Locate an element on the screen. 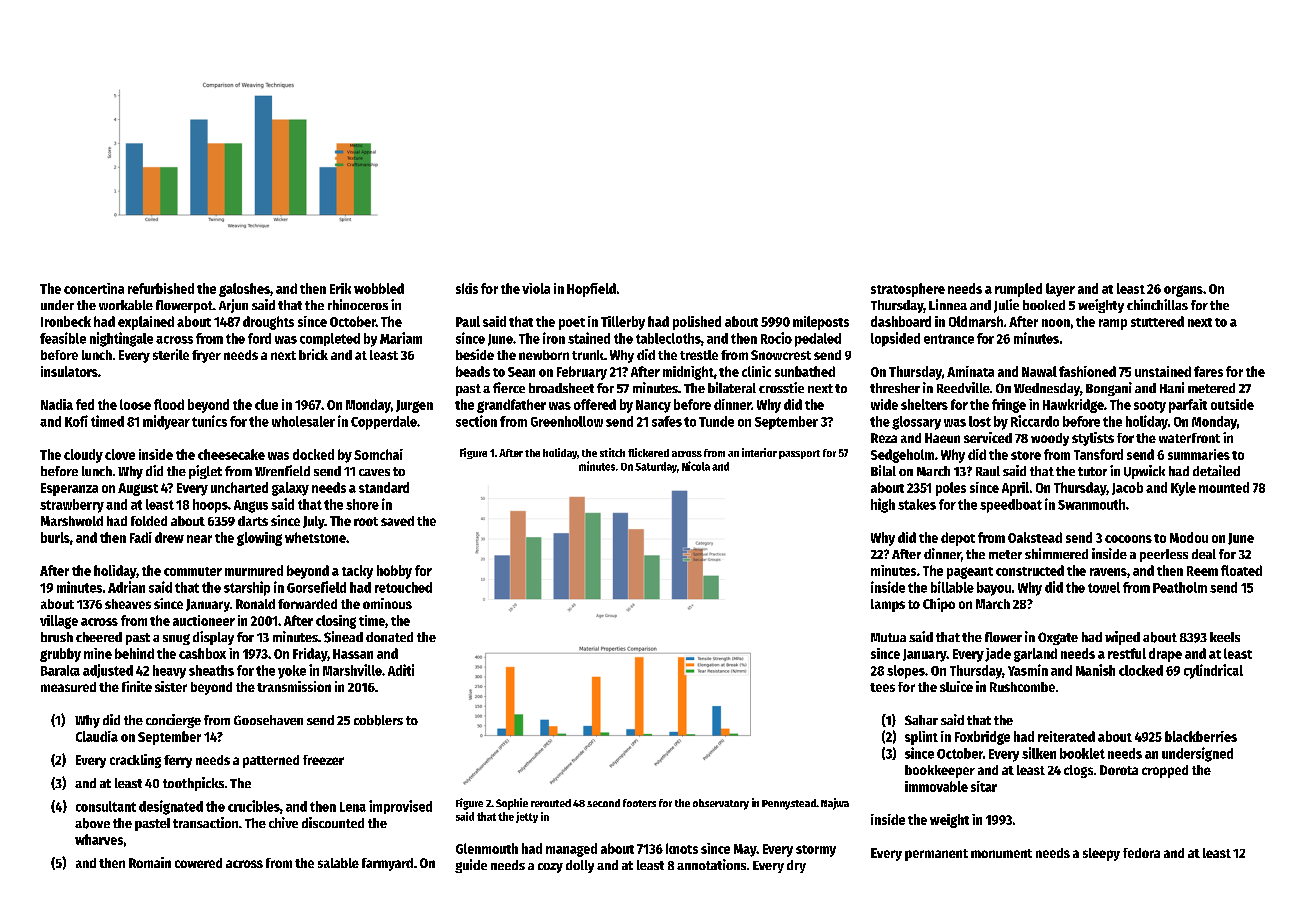 The width and height of the screenshot is (1308, 924). Swanmouth is located at coordinates (1091, 504).
